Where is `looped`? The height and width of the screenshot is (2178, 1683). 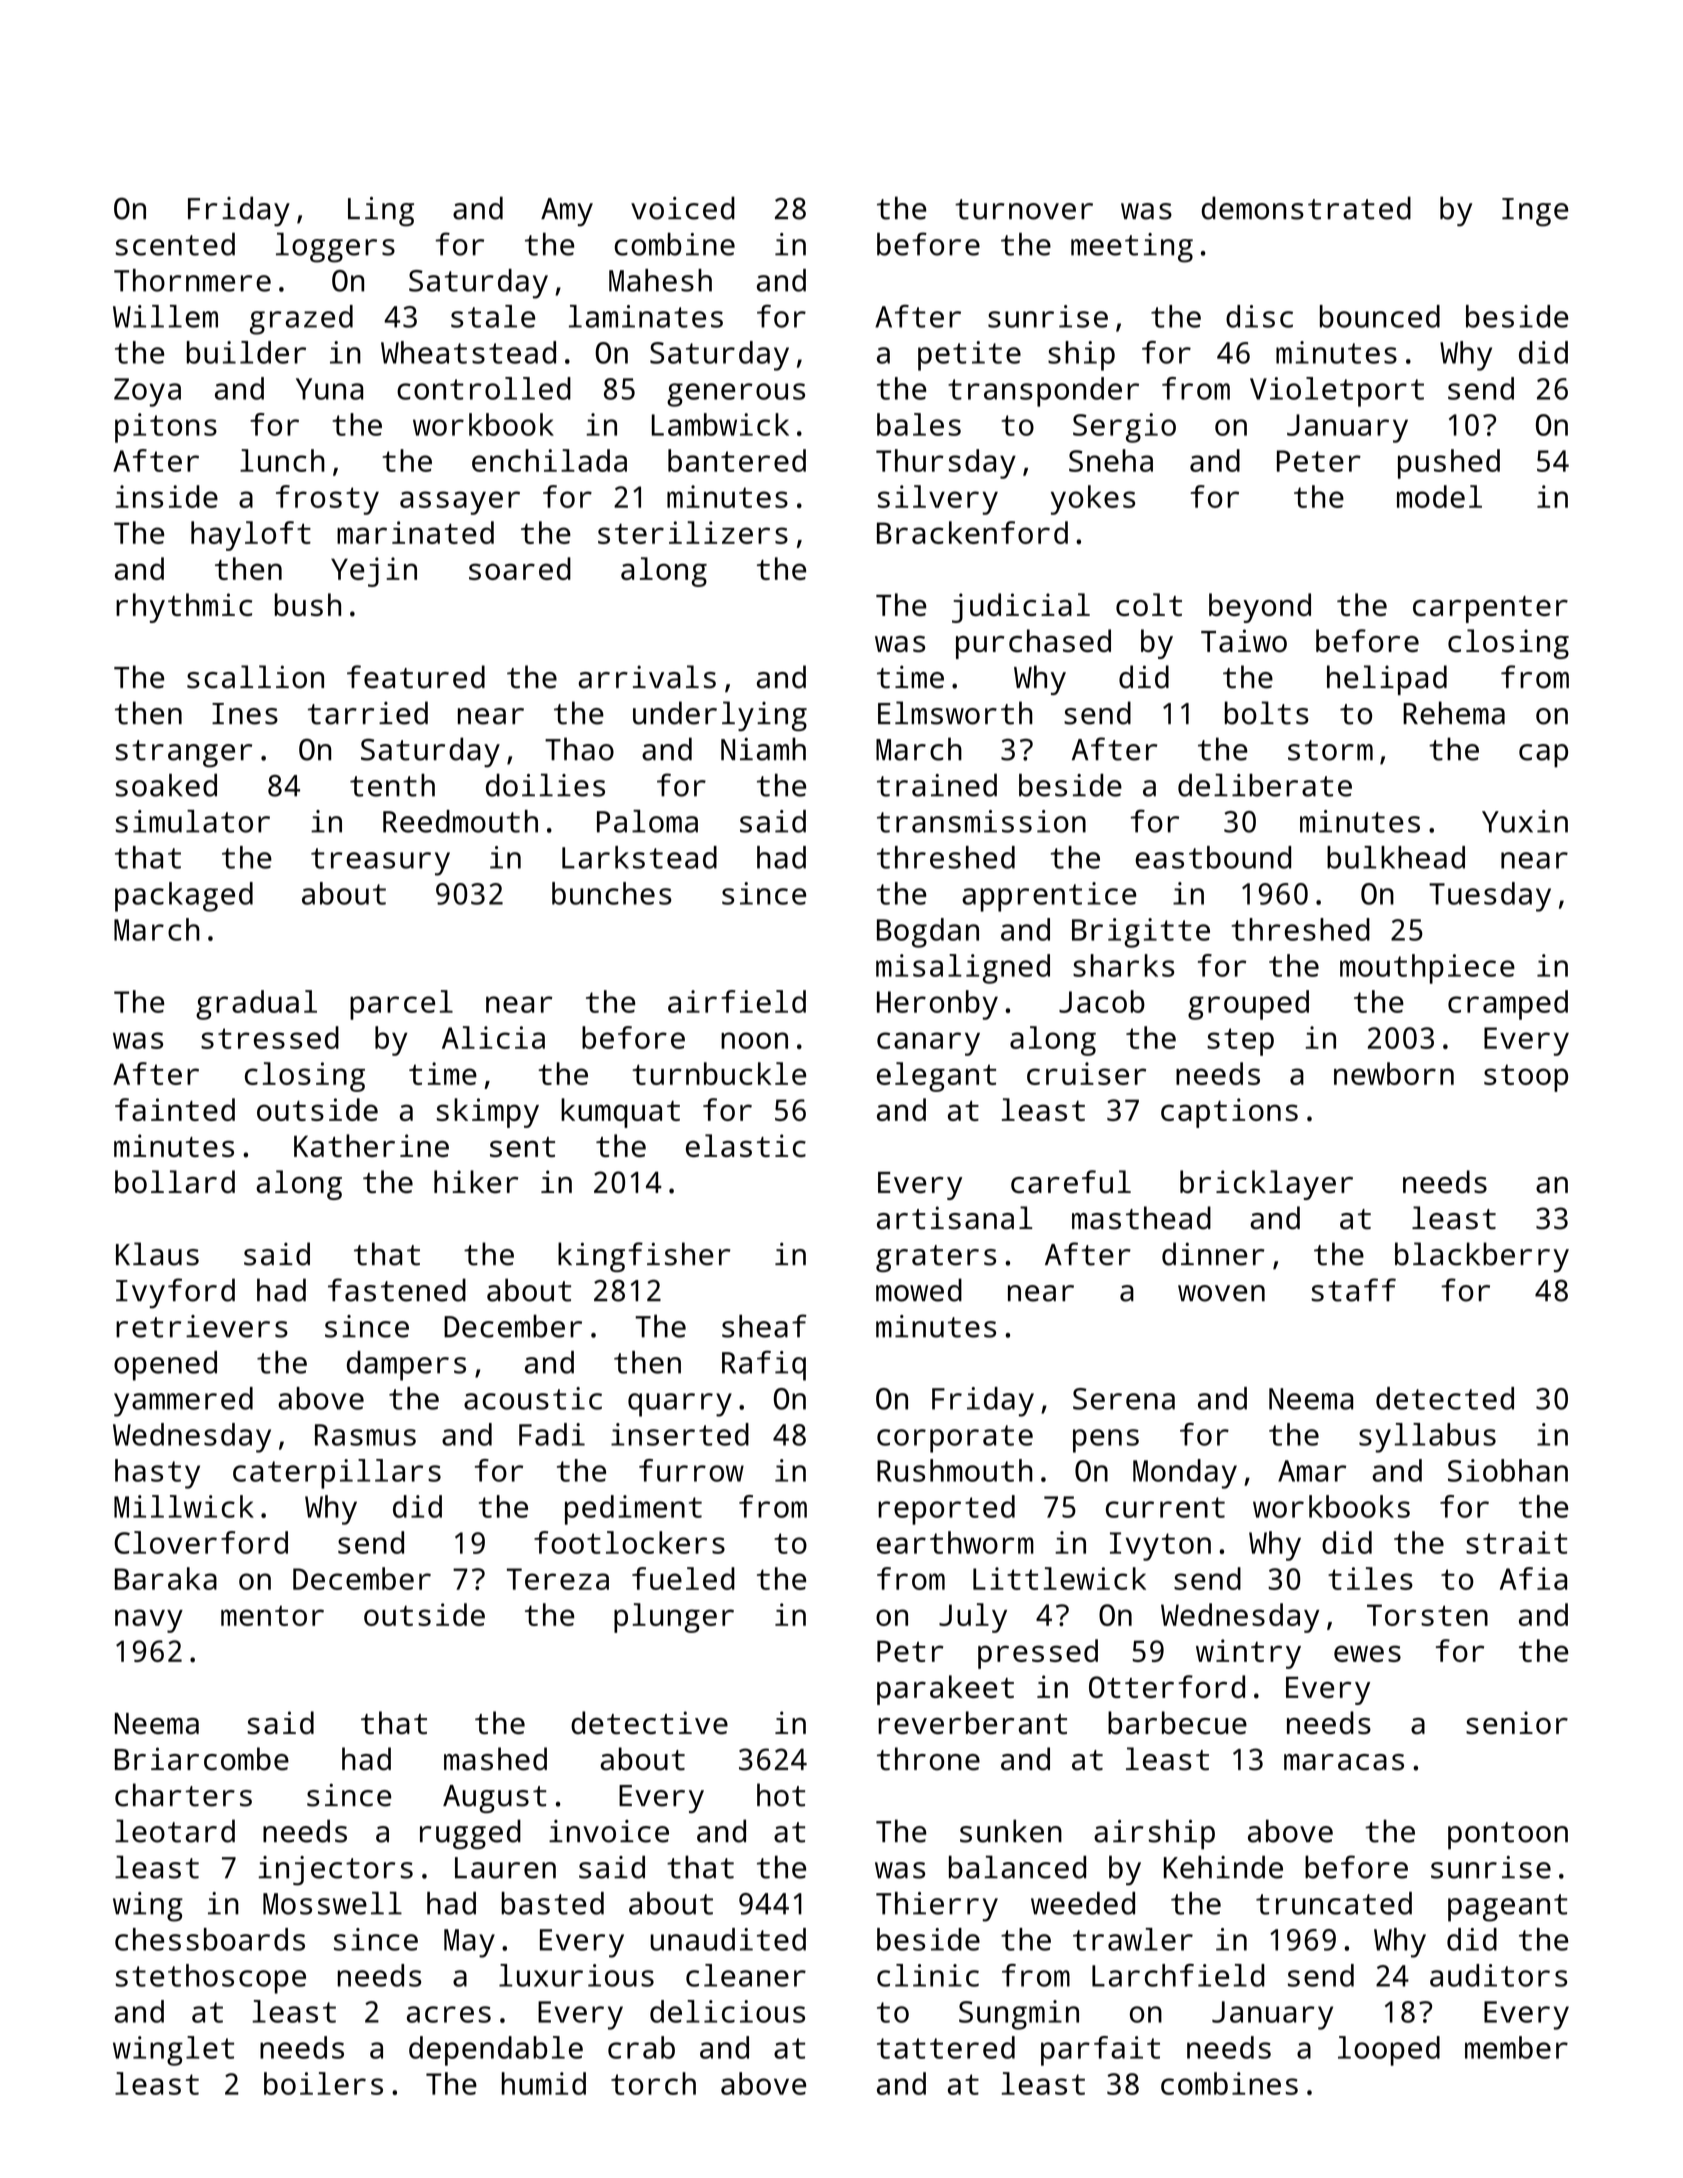
looped is located at coordinates (1389, 2051).
